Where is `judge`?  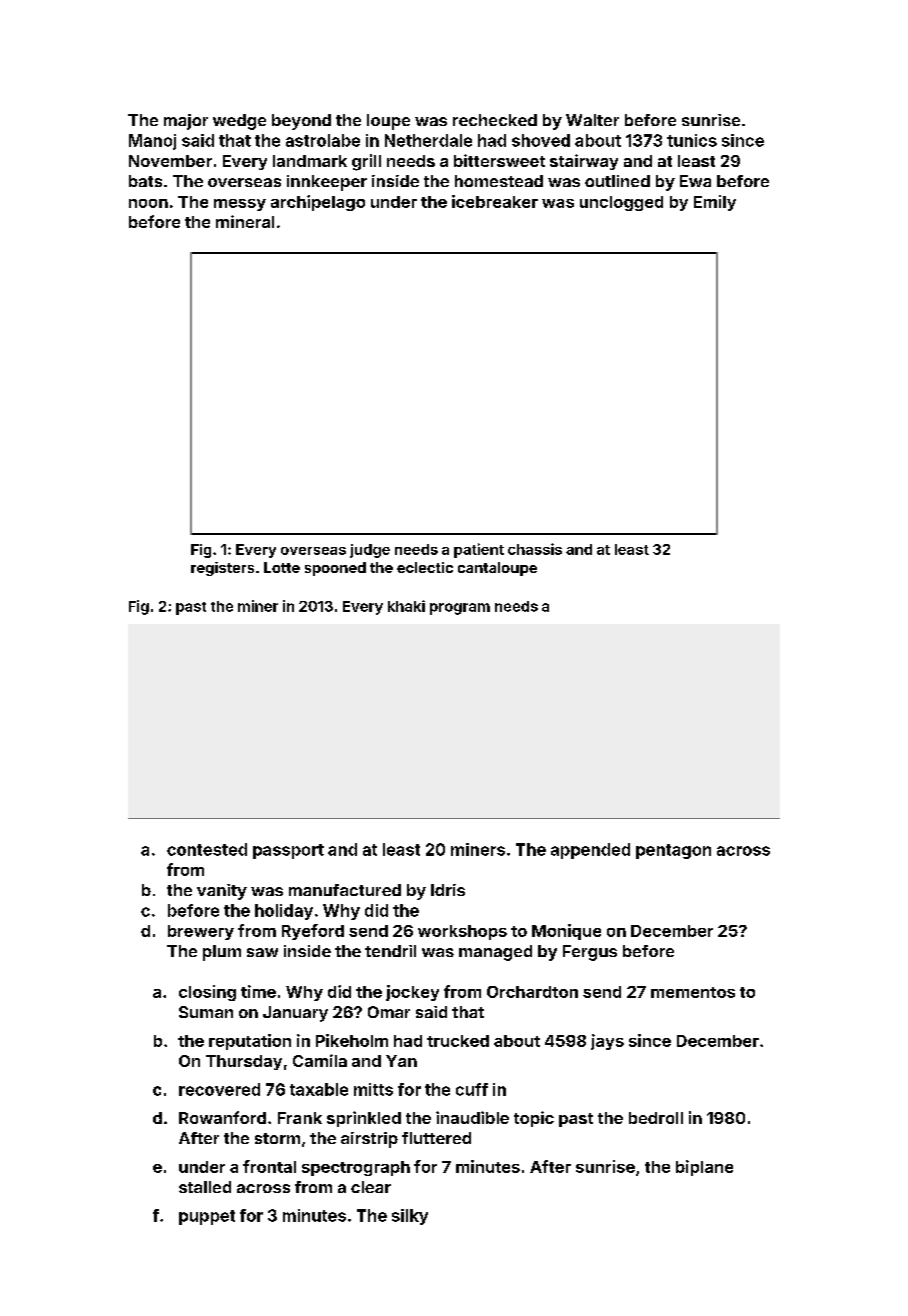
judge is located at coordinates (370, 551).
